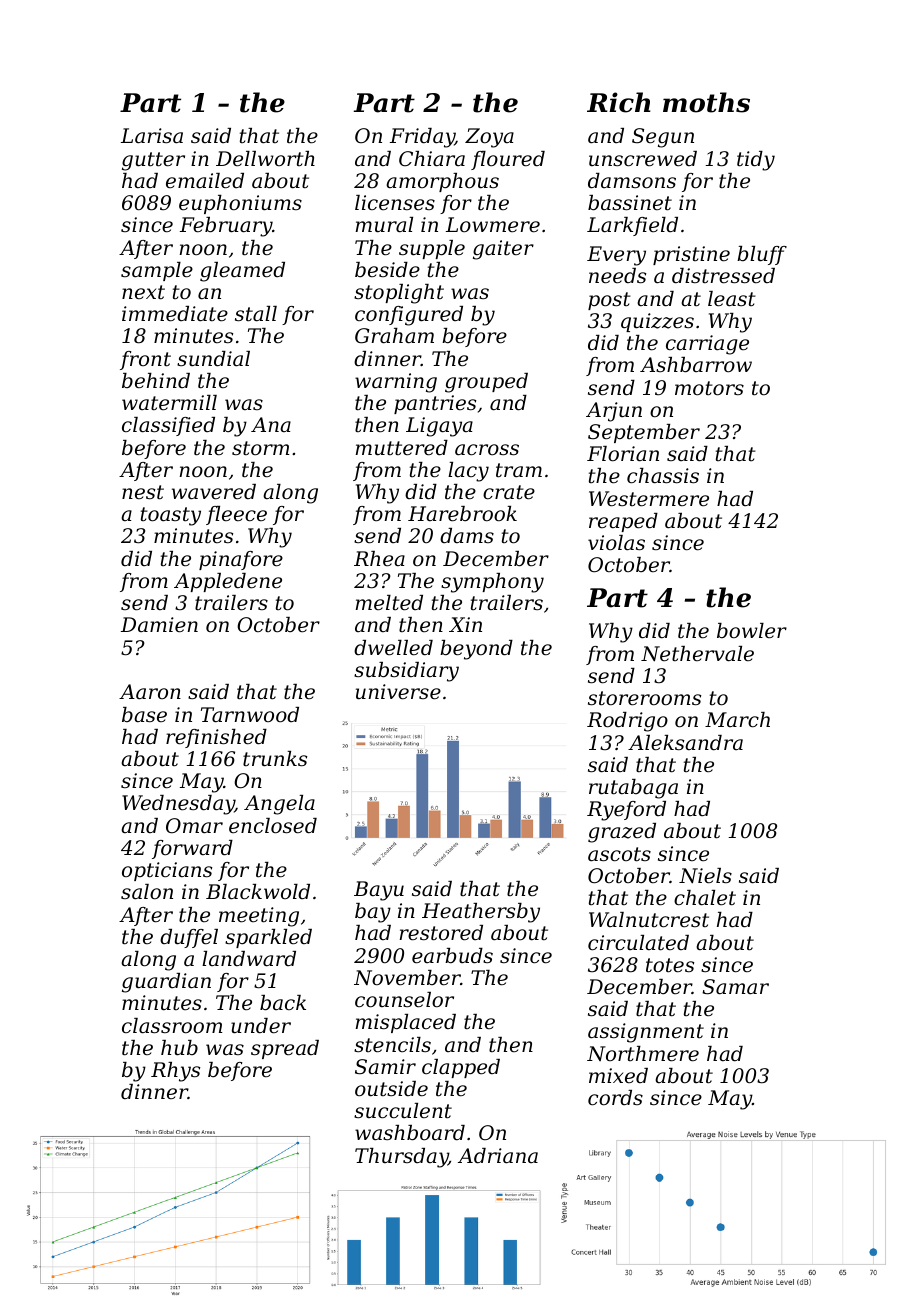 The image size is (908, 1316). I want to click on moths, so click(706, 102).
